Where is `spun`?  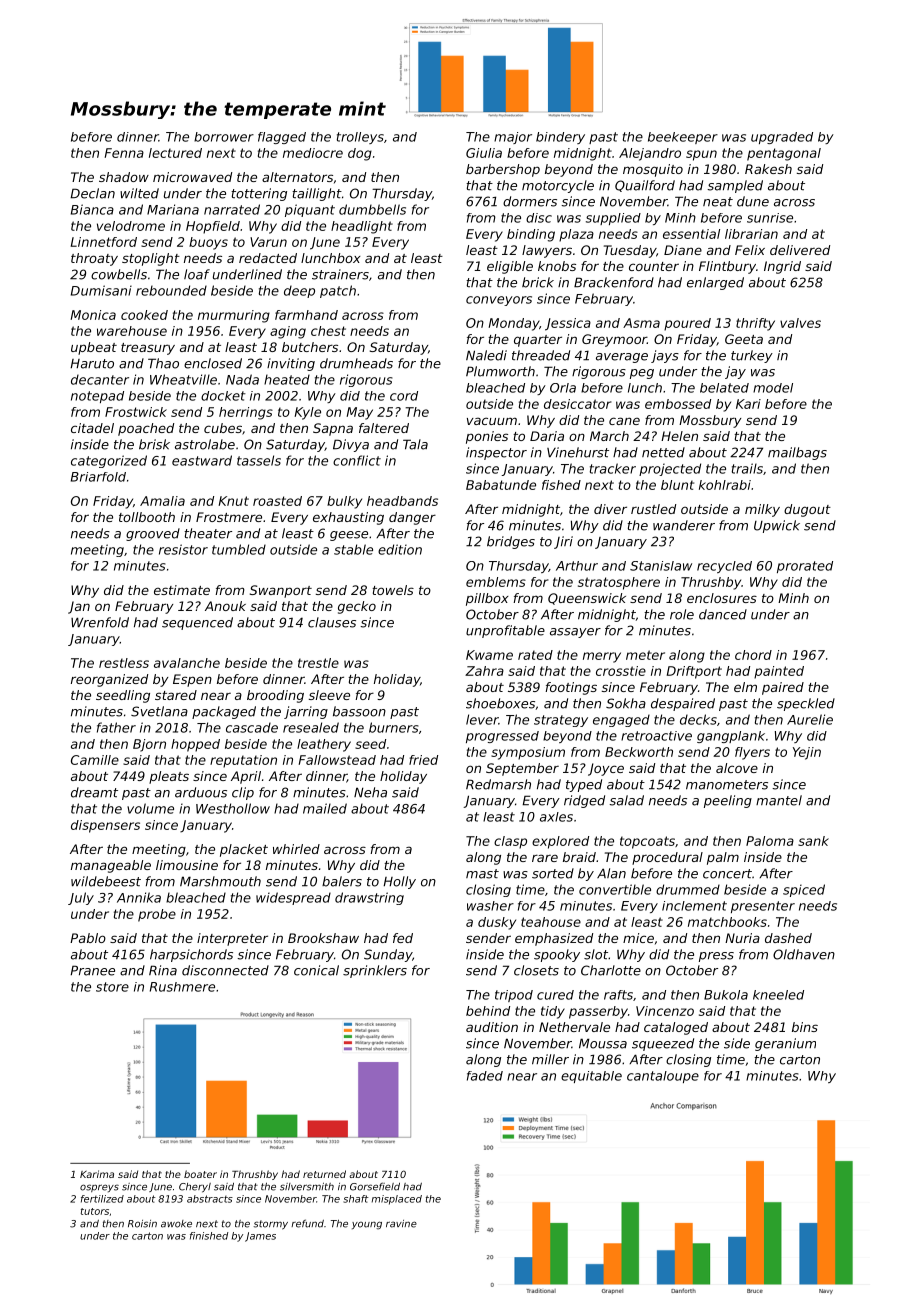
spun is located at coordinates (701, 155).
